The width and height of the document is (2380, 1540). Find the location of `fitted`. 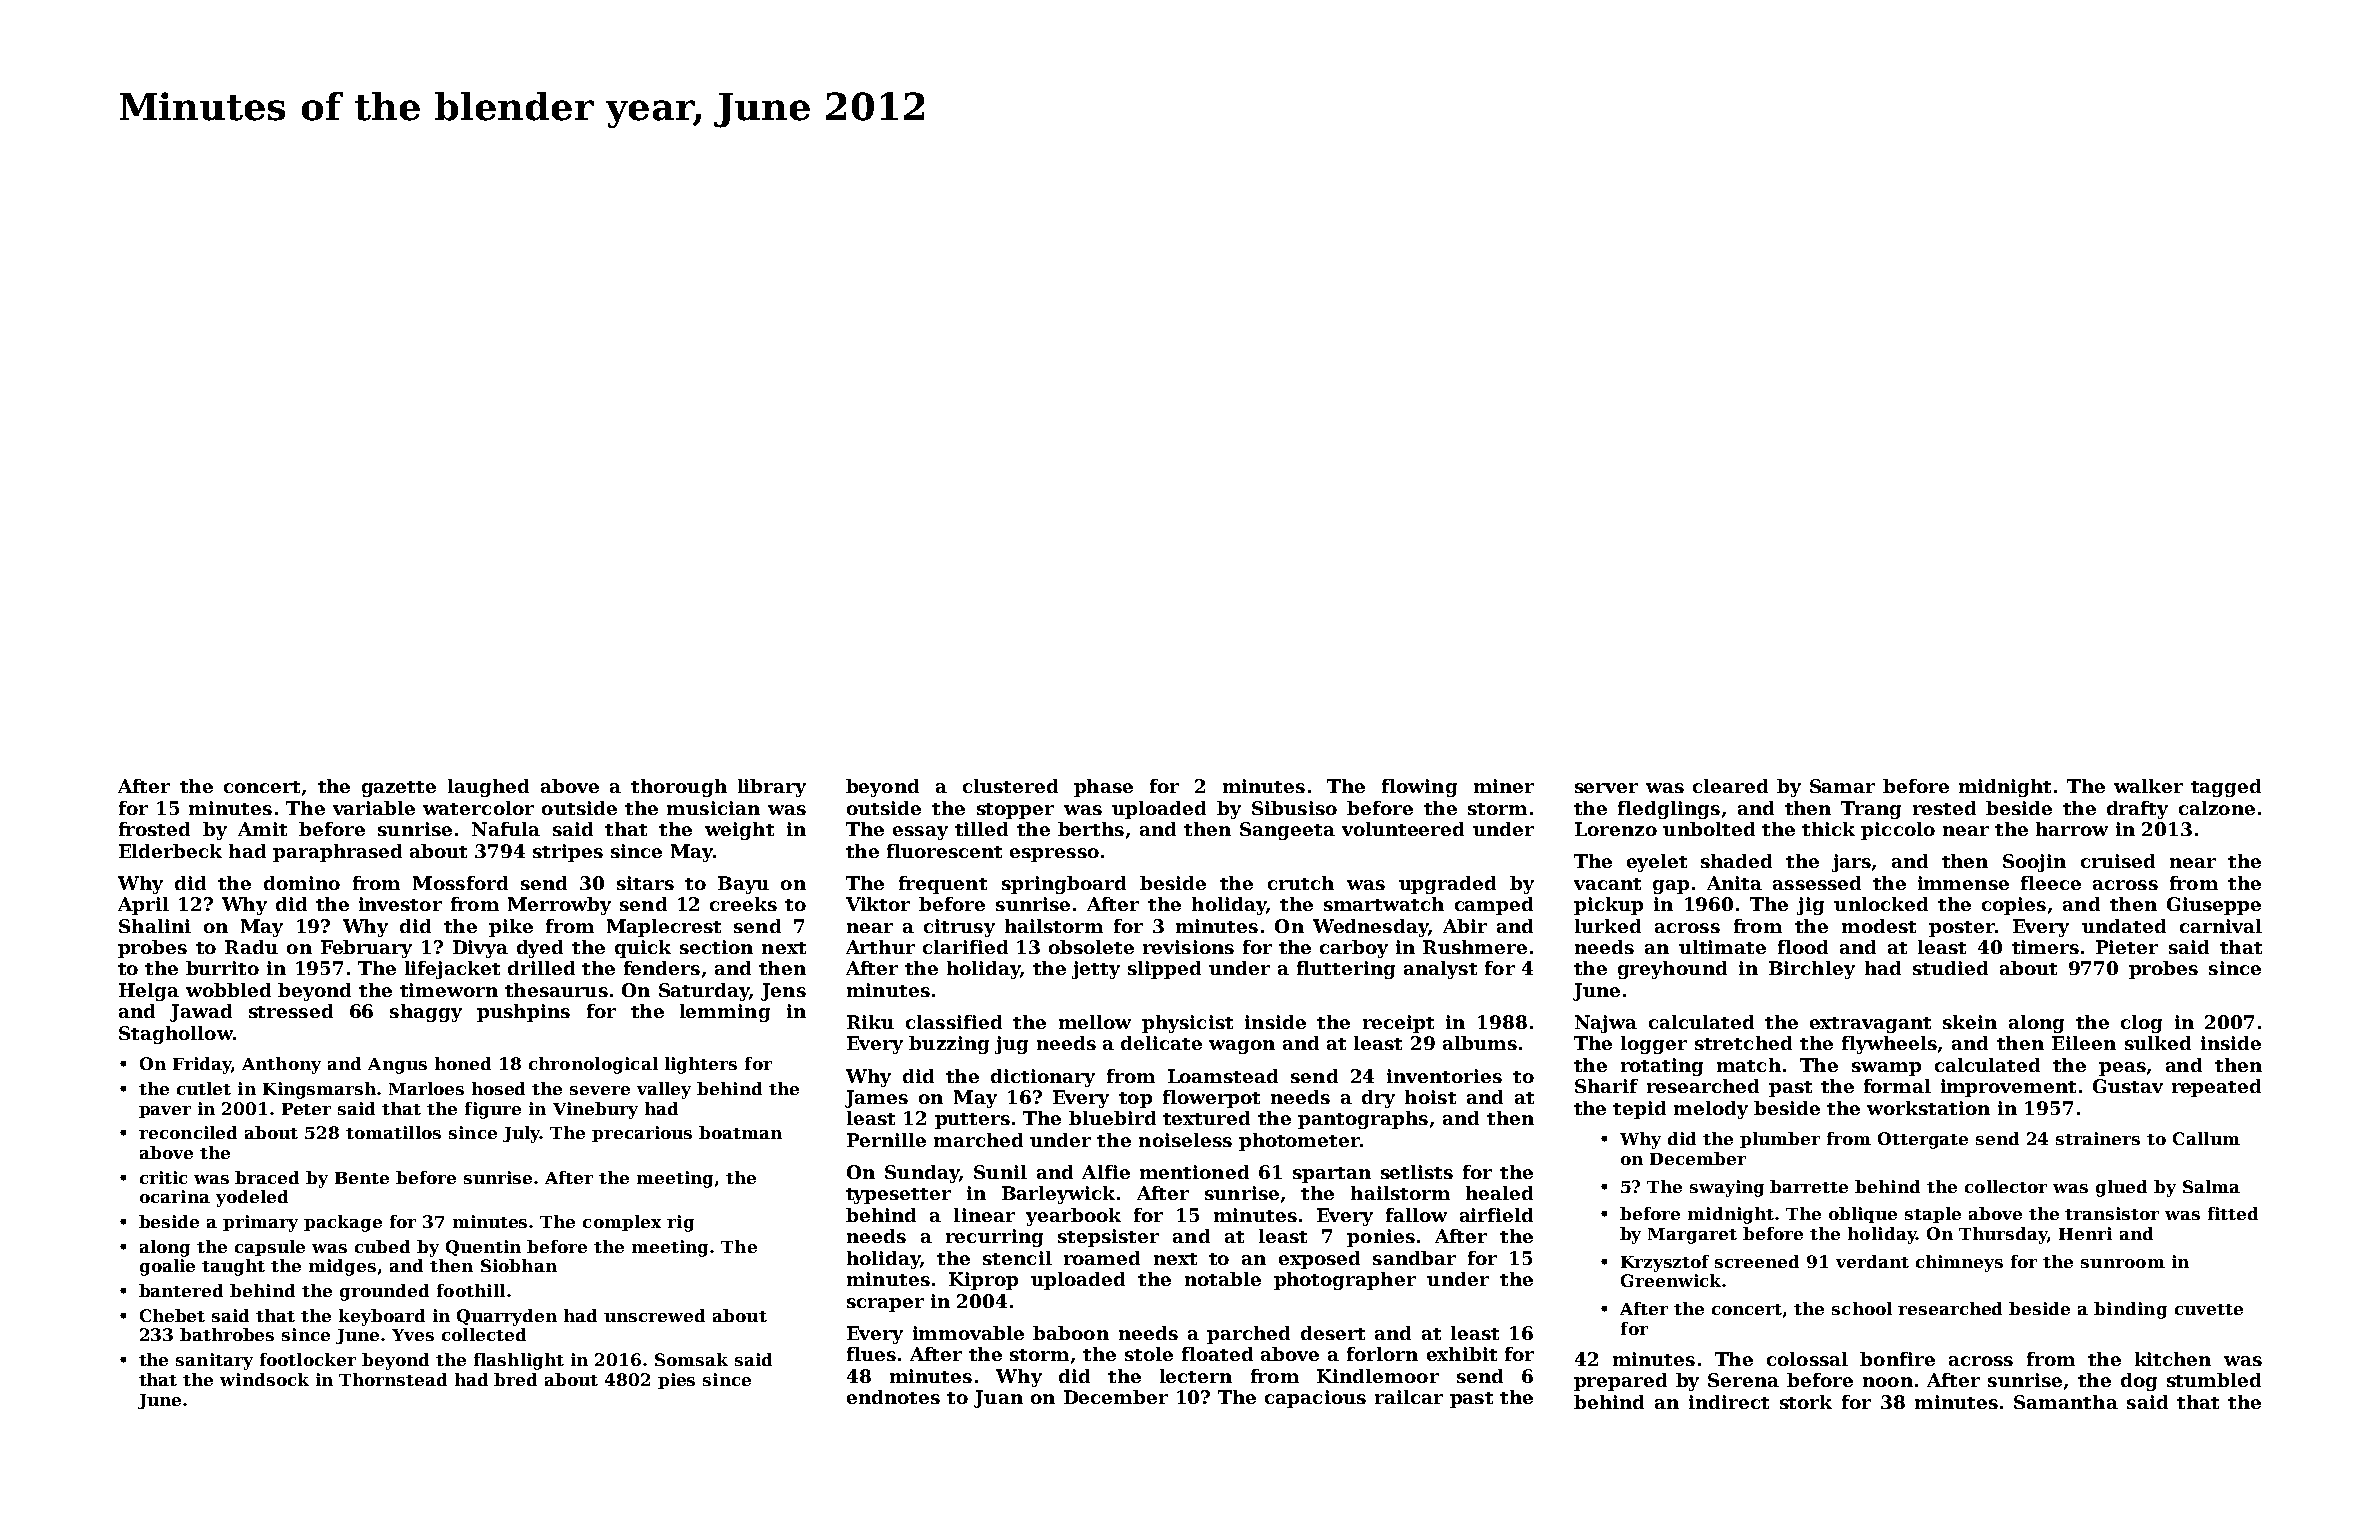

fitted is located at coordinates (2233, 1213).
